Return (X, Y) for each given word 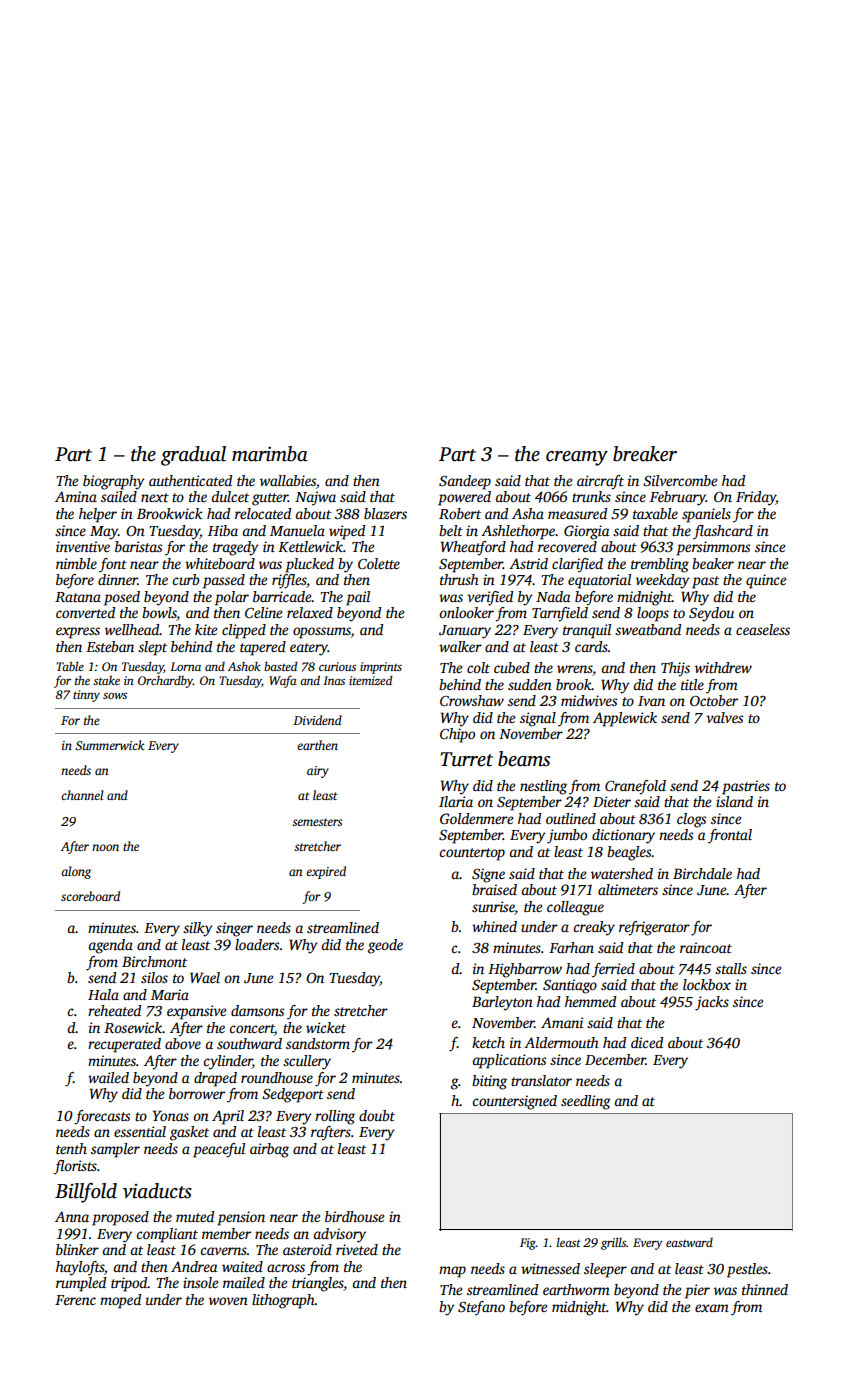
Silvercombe (680, 480)
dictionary (623, 836)
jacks (712, 1003)
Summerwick (110, 745)
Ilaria (456, 801)
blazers (385, 513)
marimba (270, 454)
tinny (86, 696)
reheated (114, 1010)
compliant (167, 1235)
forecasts (102, 1117)
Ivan (651, 701)
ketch (488, 1042)
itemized (370, 680)
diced (647, 1042)
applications (509, 1061)
